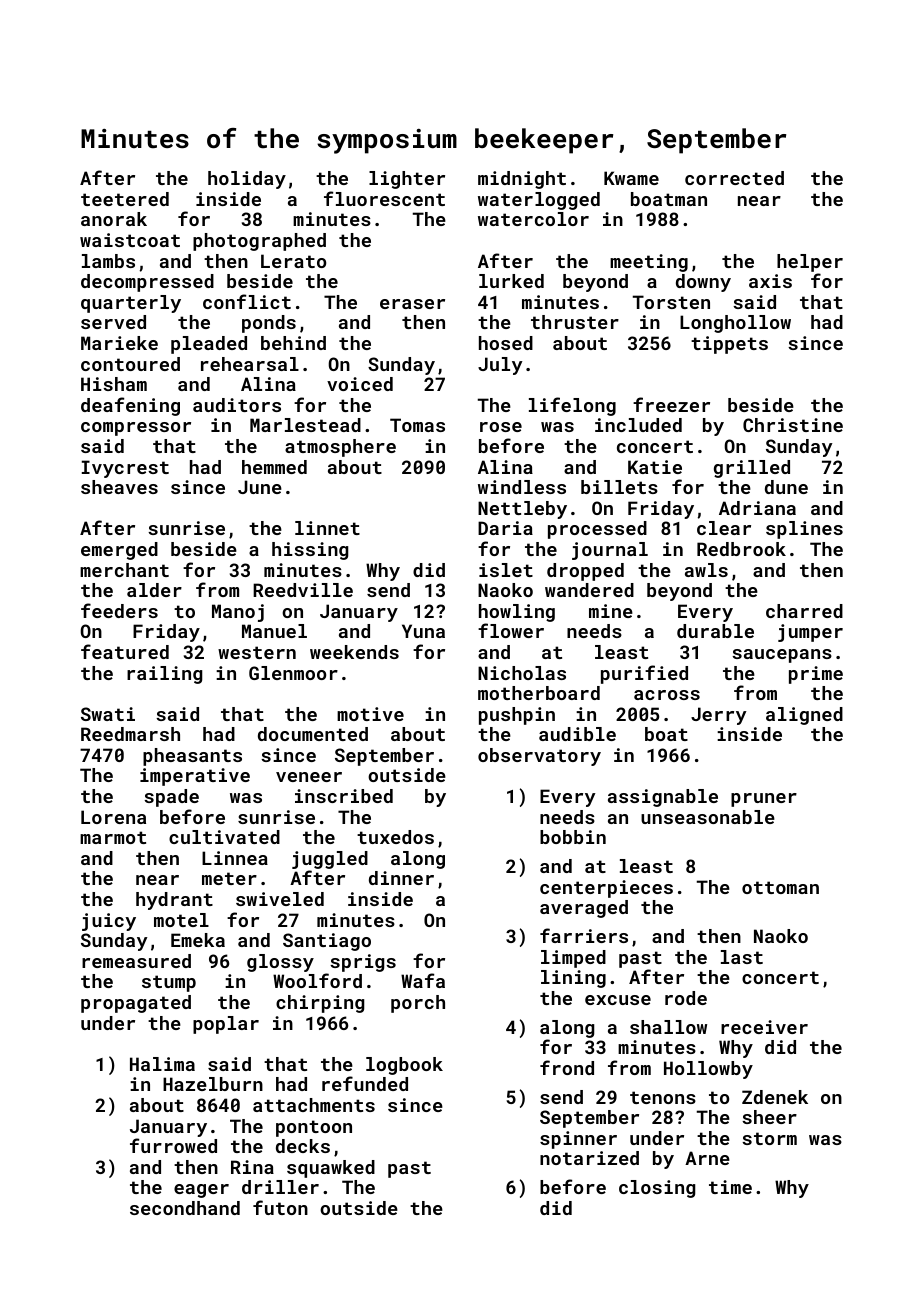  Describe the element at coordinates (247, 180) in the page. I see `holiday` at that location.
